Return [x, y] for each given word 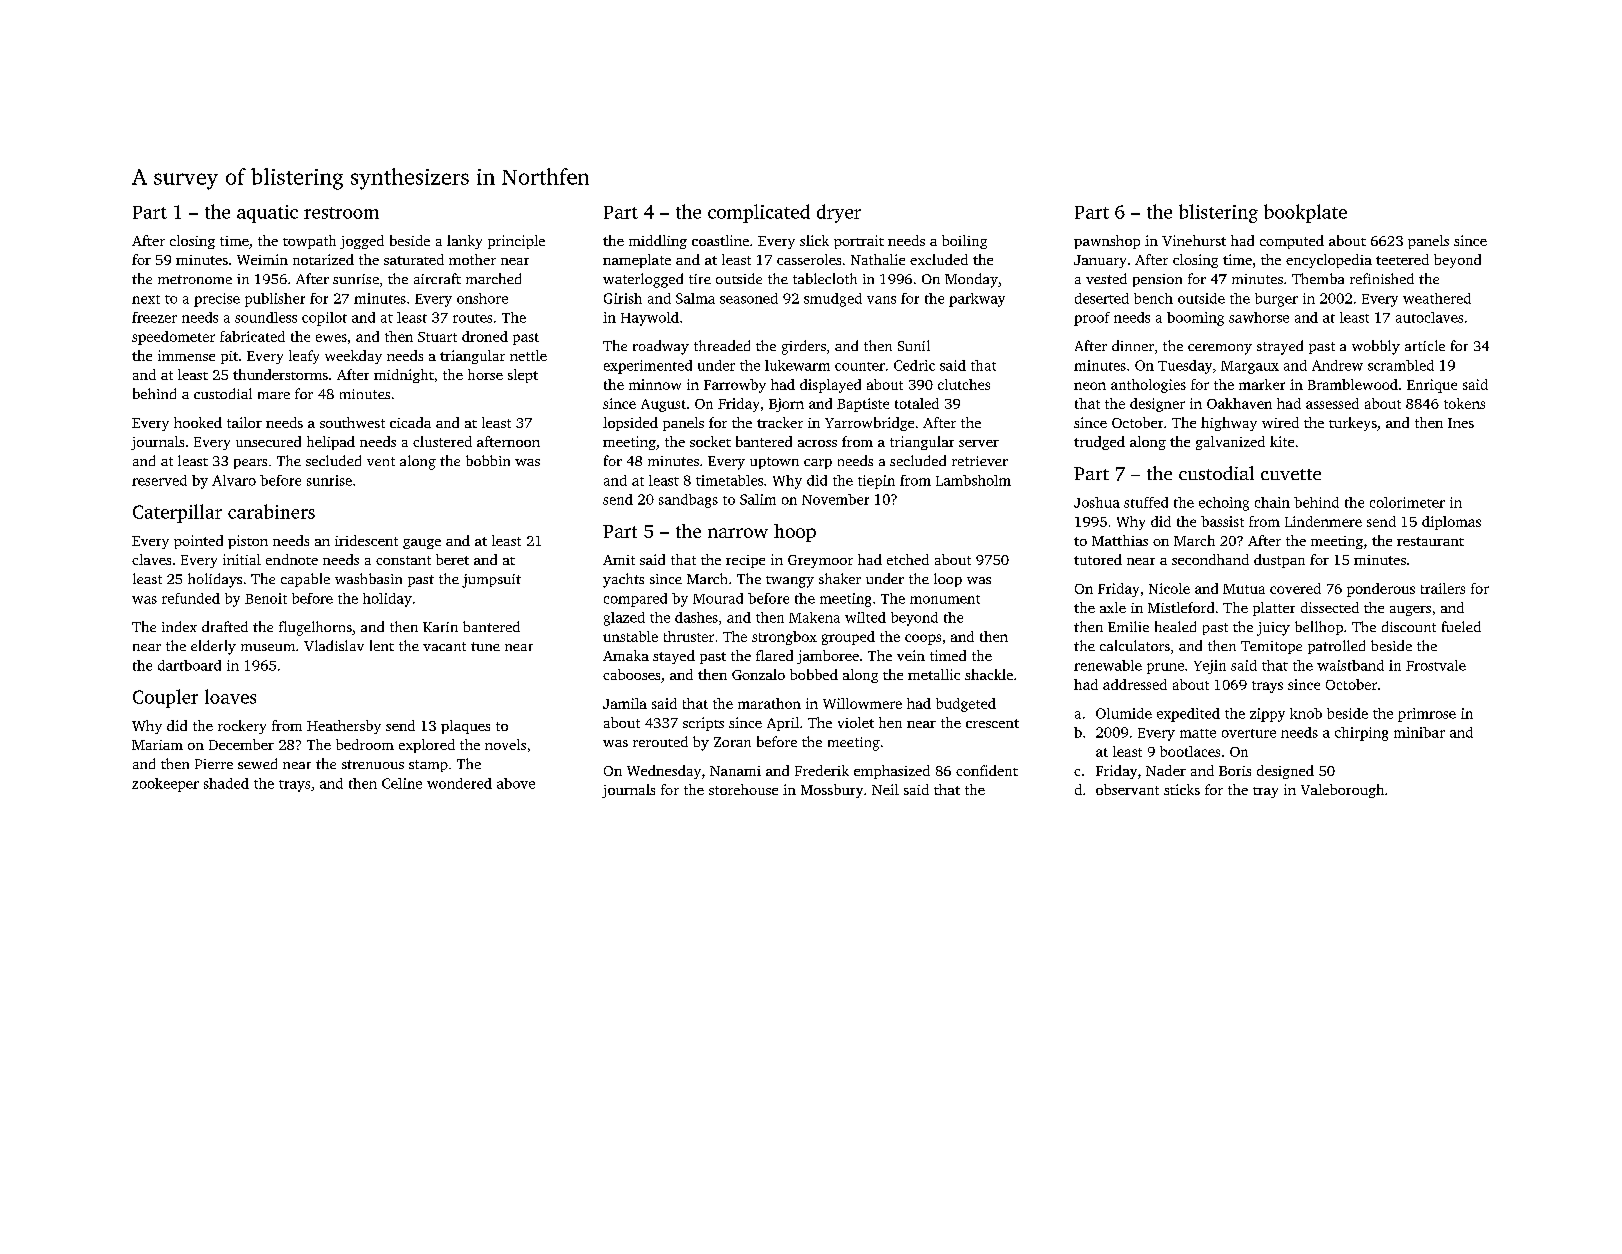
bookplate [1305, 213]
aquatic [267, 214]
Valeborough [1342, 791]
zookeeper [165, 785]
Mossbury [832, 791]
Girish [623, 298]
